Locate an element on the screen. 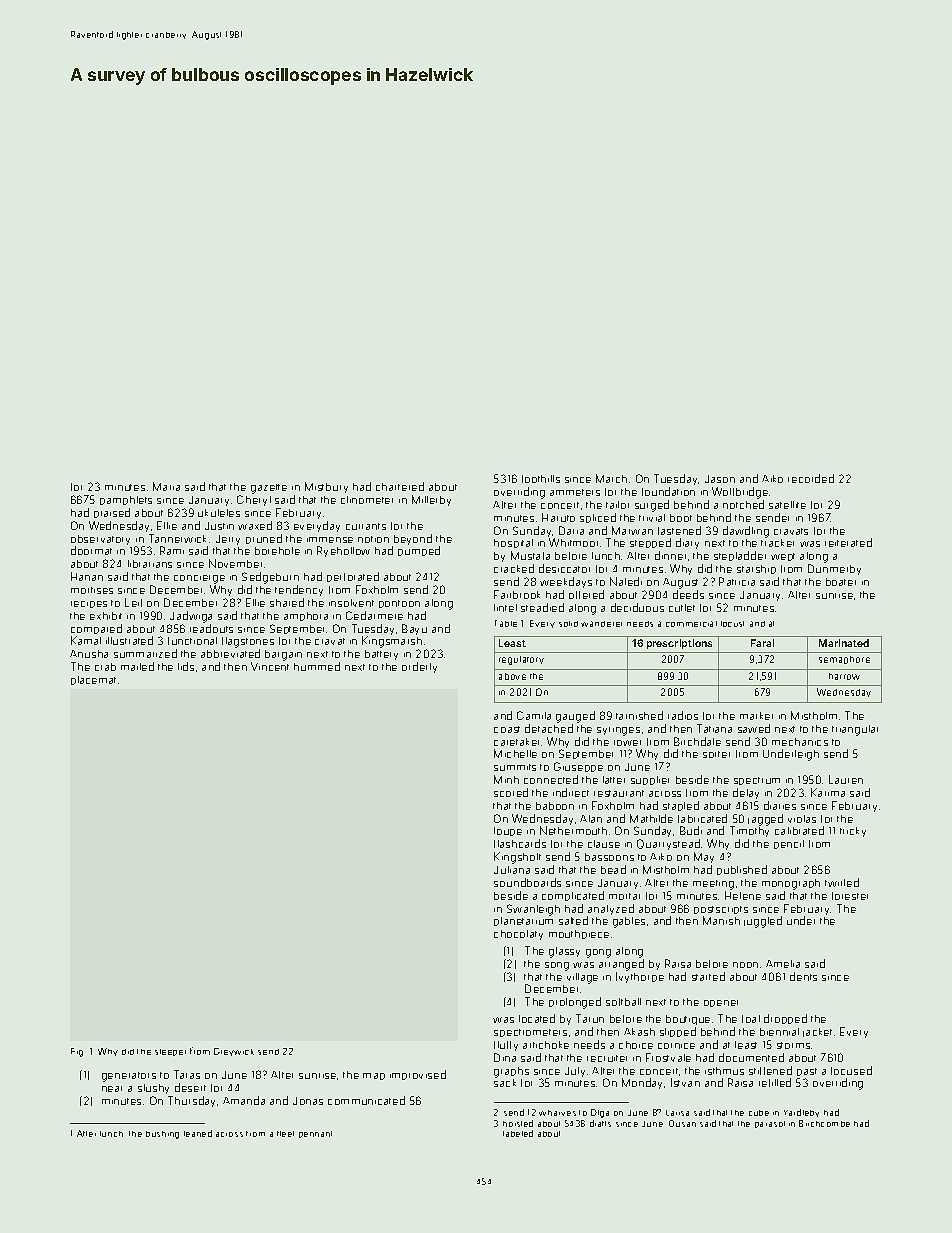 This screenshot has height=1233, width=952. sleeper is located at coordinates (170, 1052).
